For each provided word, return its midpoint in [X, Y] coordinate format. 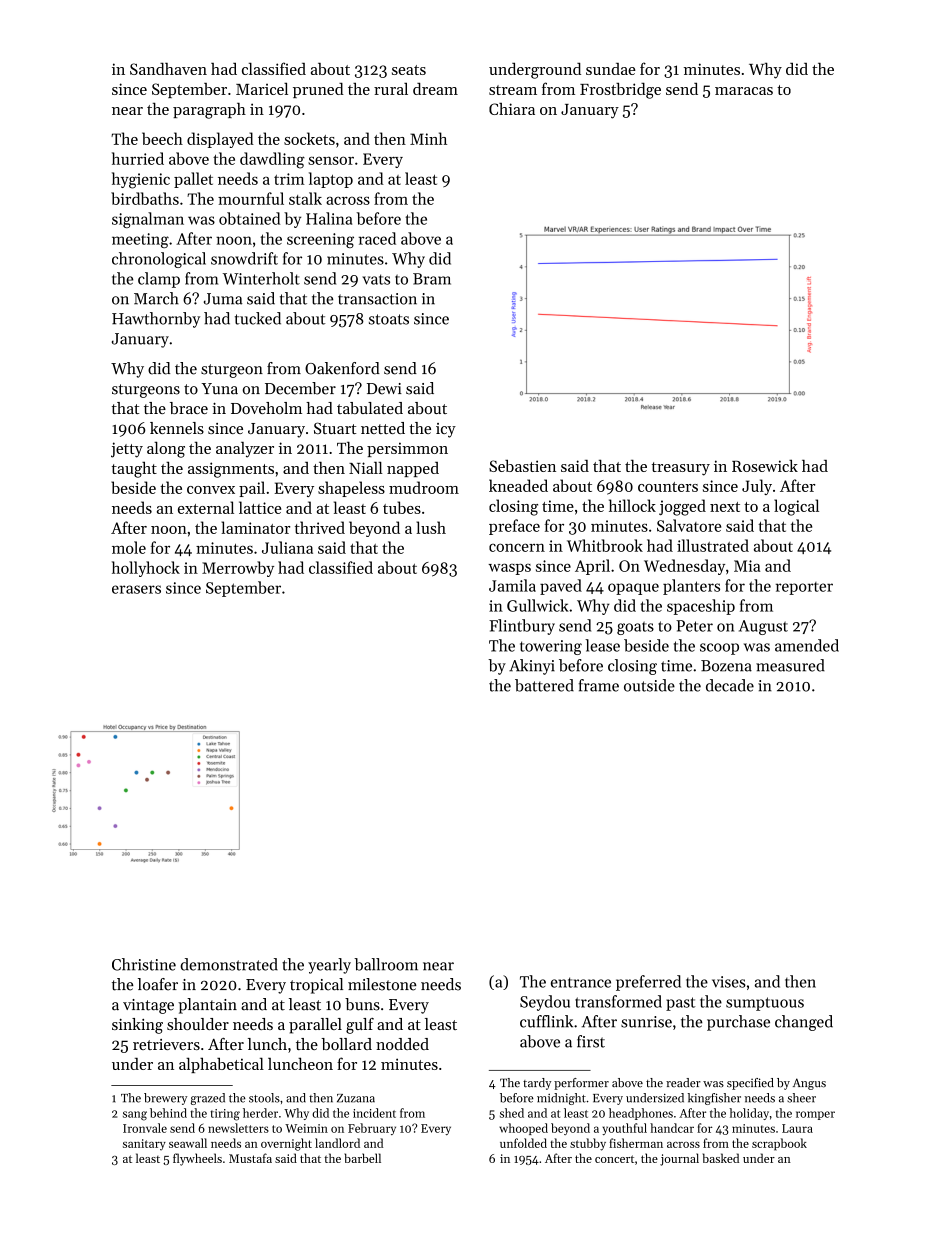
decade [730, 685]
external [206, 507]
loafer [158, 984]
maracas [744, 91]
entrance [581, 982]
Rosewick [765, 465]
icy [446, 430]
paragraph [209, 110]
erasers [136, 589]
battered [544, 685]
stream [513, 90]
